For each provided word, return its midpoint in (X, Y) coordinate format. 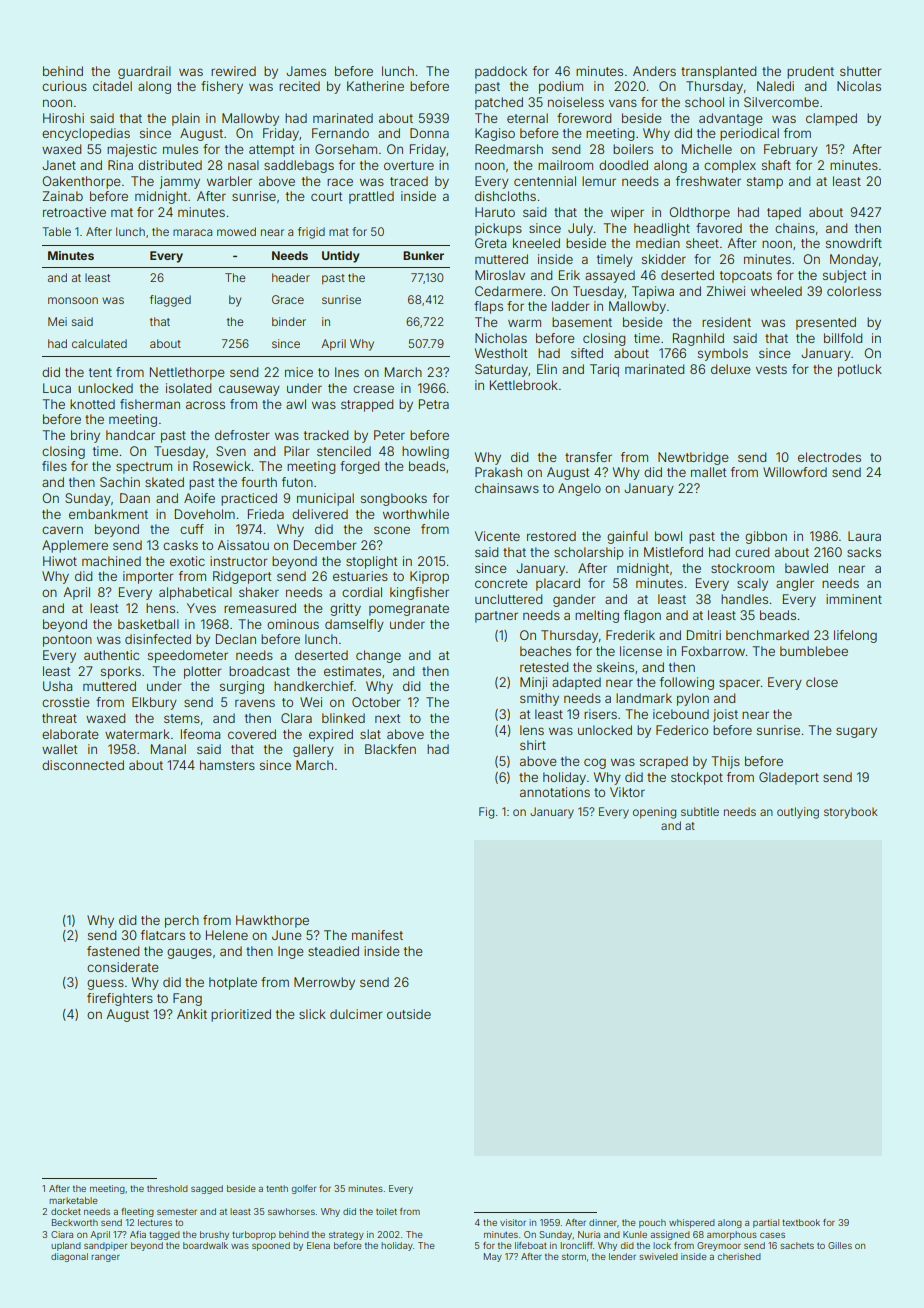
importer (148, 577)
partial (766, 1223)
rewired (233, 71)
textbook (801, 1222)
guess (105, 984)
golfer (304, 1189)
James (306, 71)
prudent (810, 72)
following (687, 683)
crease (373, 389)
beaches (545, 651)
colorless (854, 291)
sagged (207, 1189)
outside (409, 1014)
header (291, 277)
